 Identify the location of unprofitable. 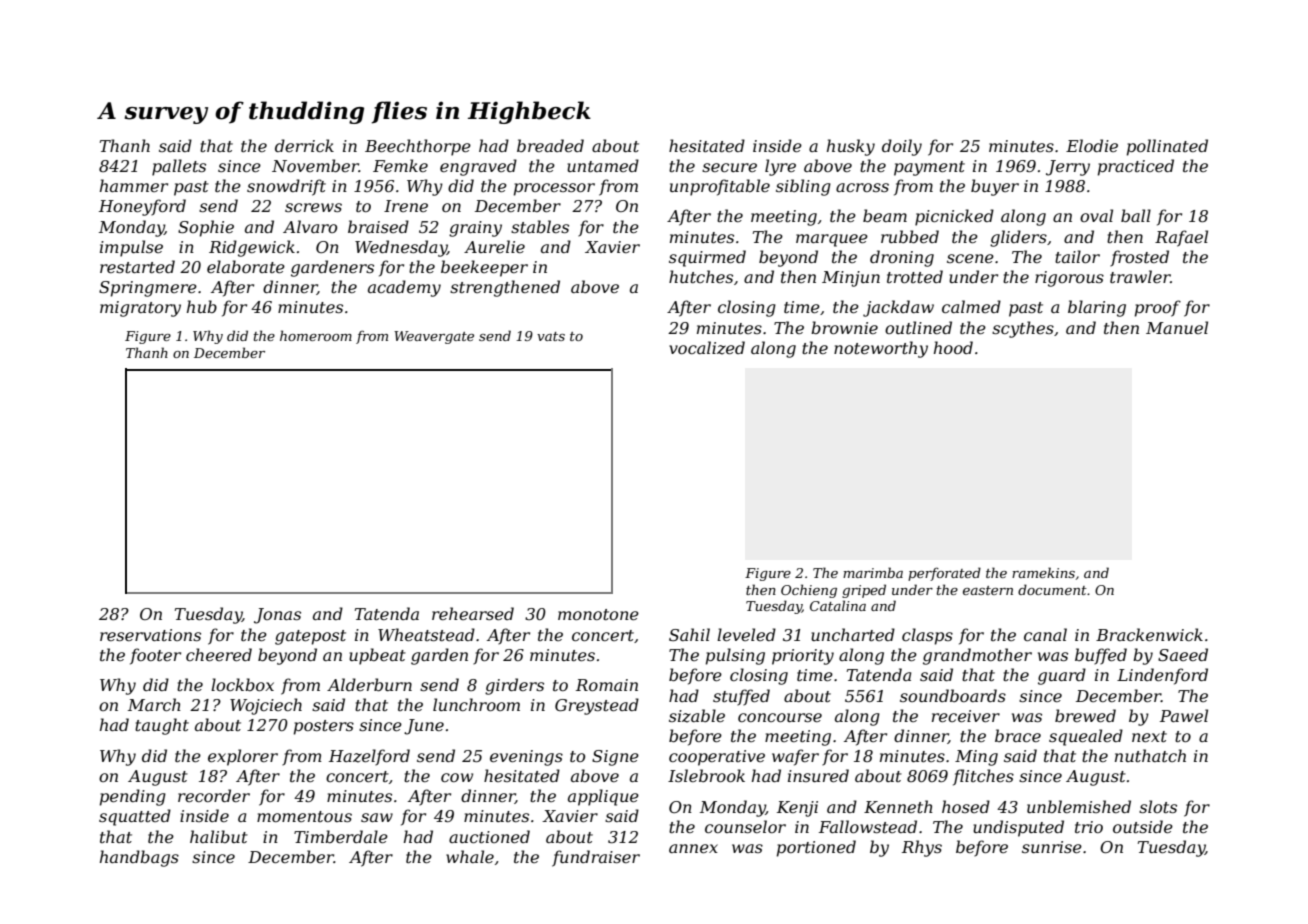
(720, 187).
